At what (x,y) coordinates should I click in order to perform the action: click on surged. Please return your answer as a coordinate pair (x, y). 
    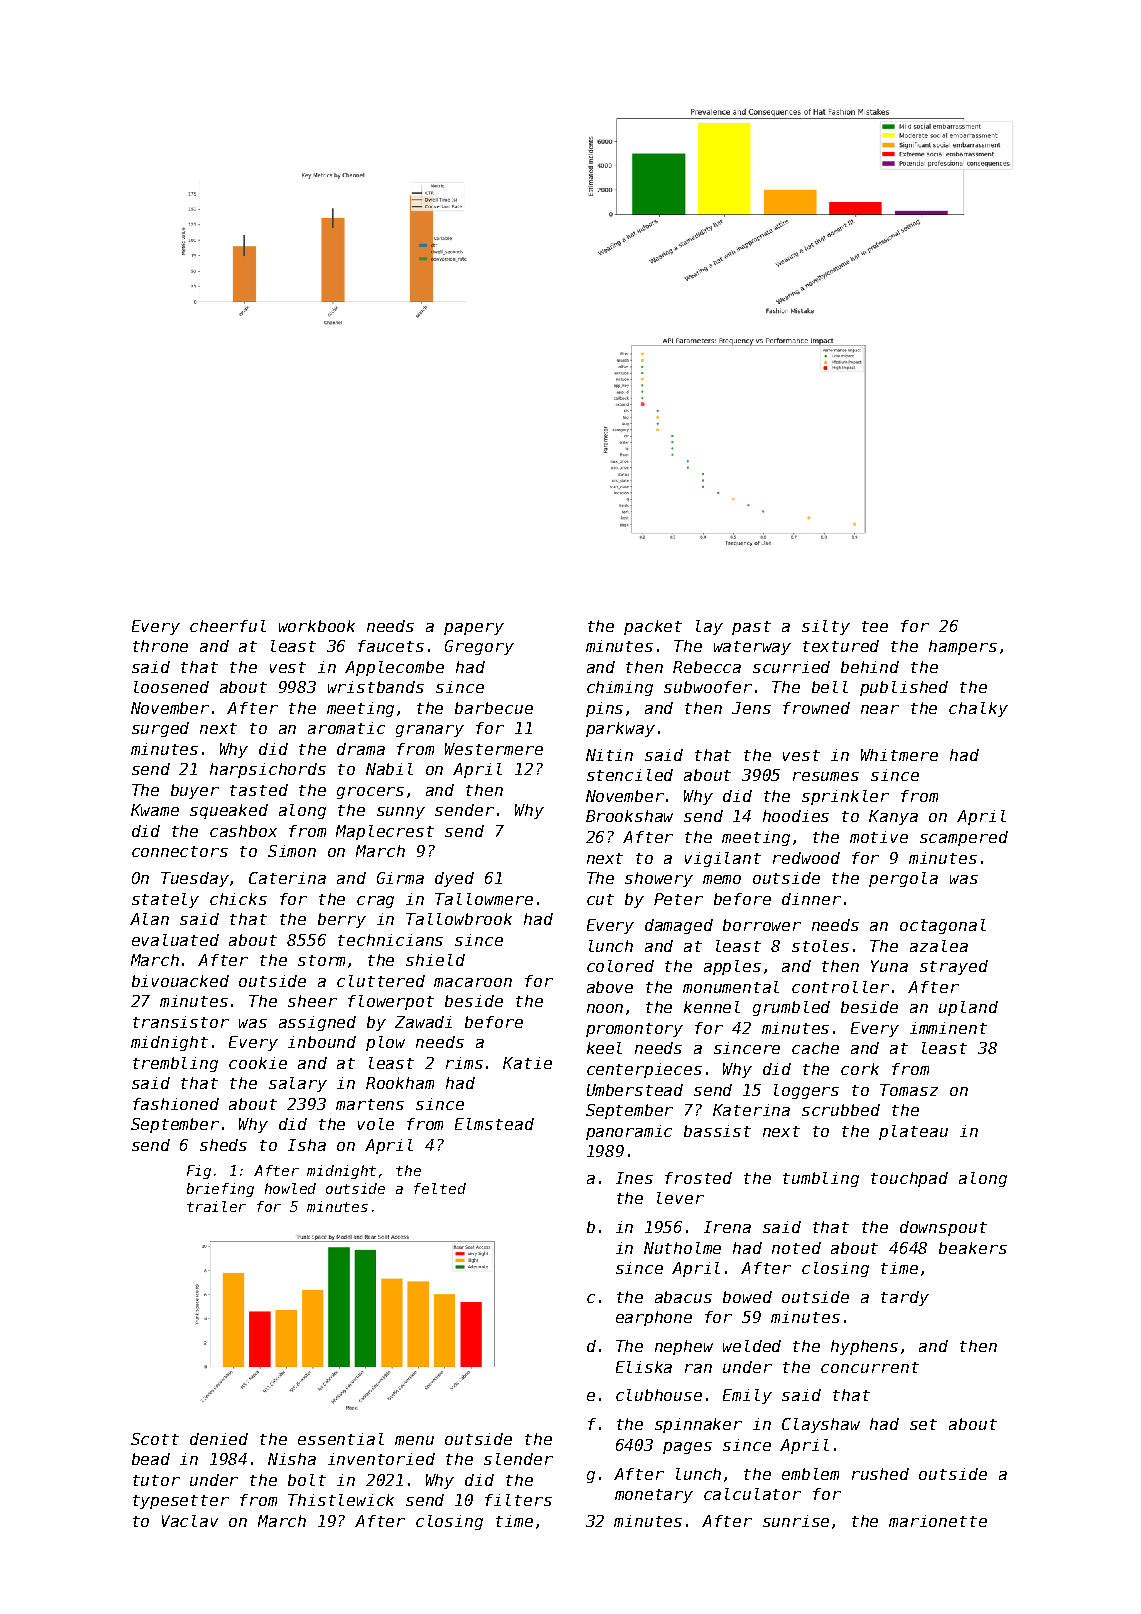
    Looking at the image, I should click on (160, 729).
